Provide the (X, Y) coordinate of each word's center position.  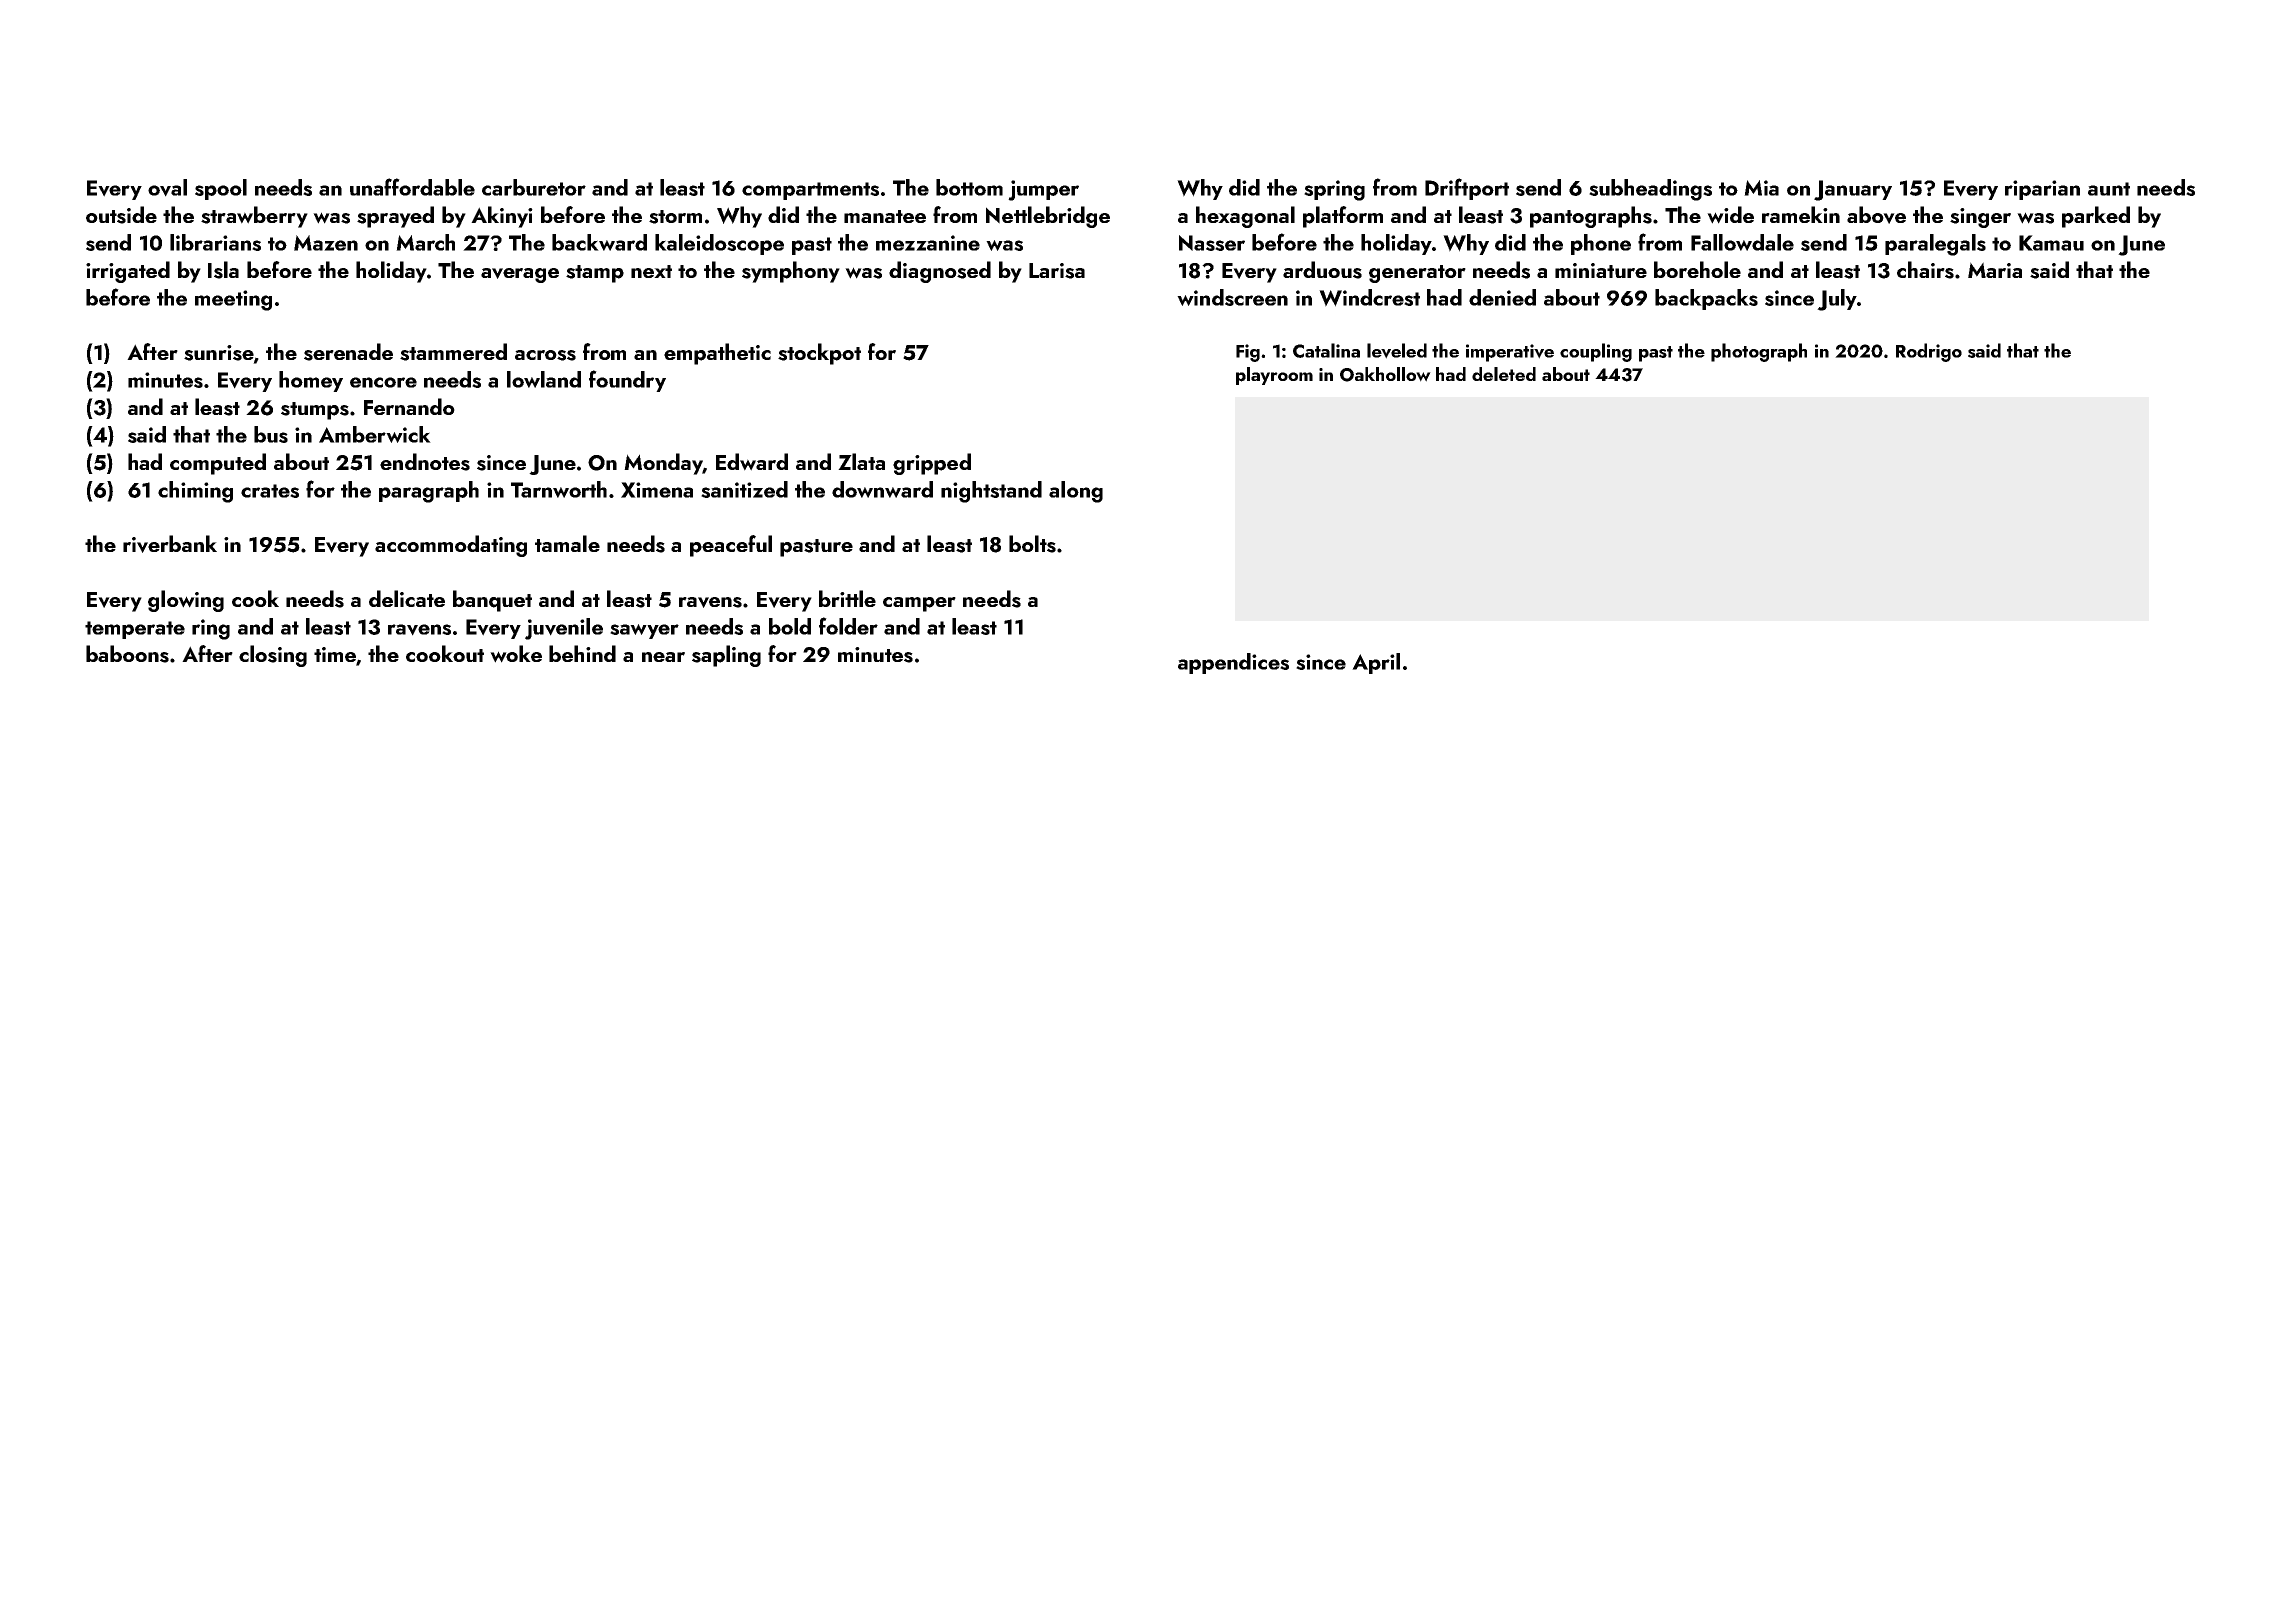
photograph (1759, 352)
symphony (791, 272)
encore (383, 382)
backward (599, 242)
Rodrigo (1929, 352)
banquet (492, 601)
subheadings (1650, 190)
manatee (885, 216)
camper (919, 604)
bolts (1032, 544)
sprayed (395, 217)
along (1076, 492)
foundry (627, 381)
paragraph (429, 492)
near (663, 657)
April (1376, 663)
